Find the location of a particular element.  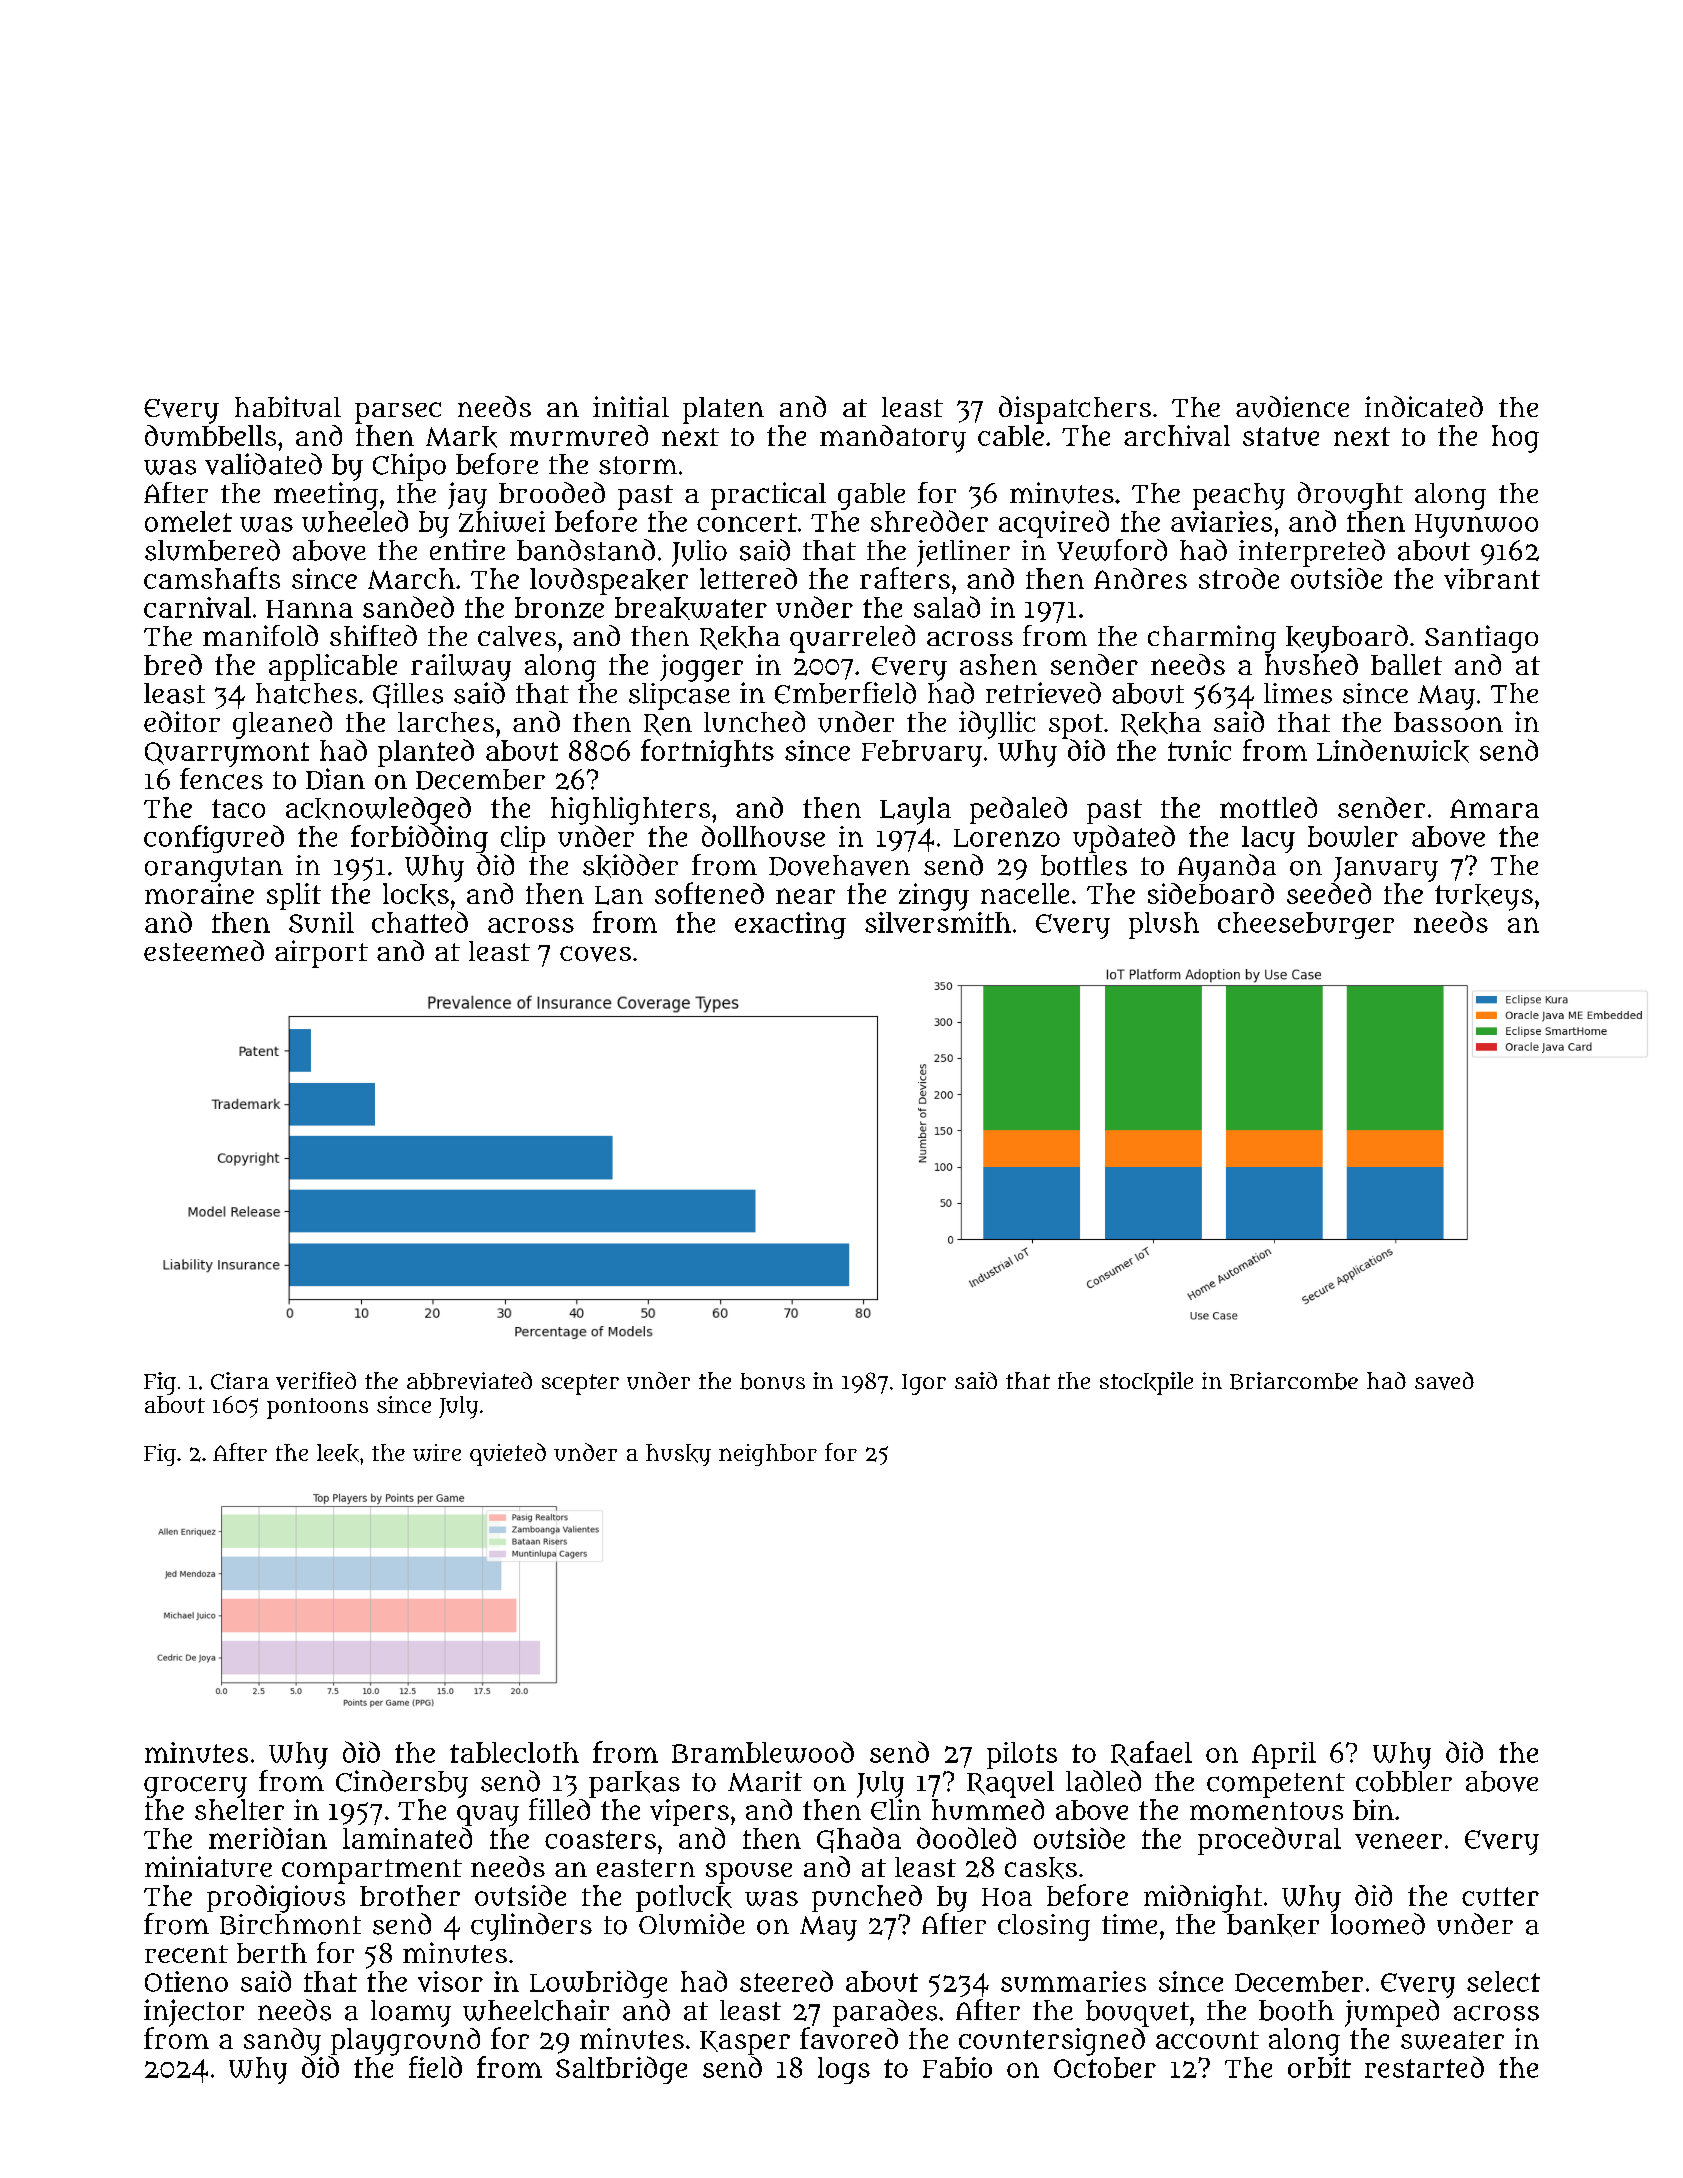

planted is located at coordinates (426, 753).
